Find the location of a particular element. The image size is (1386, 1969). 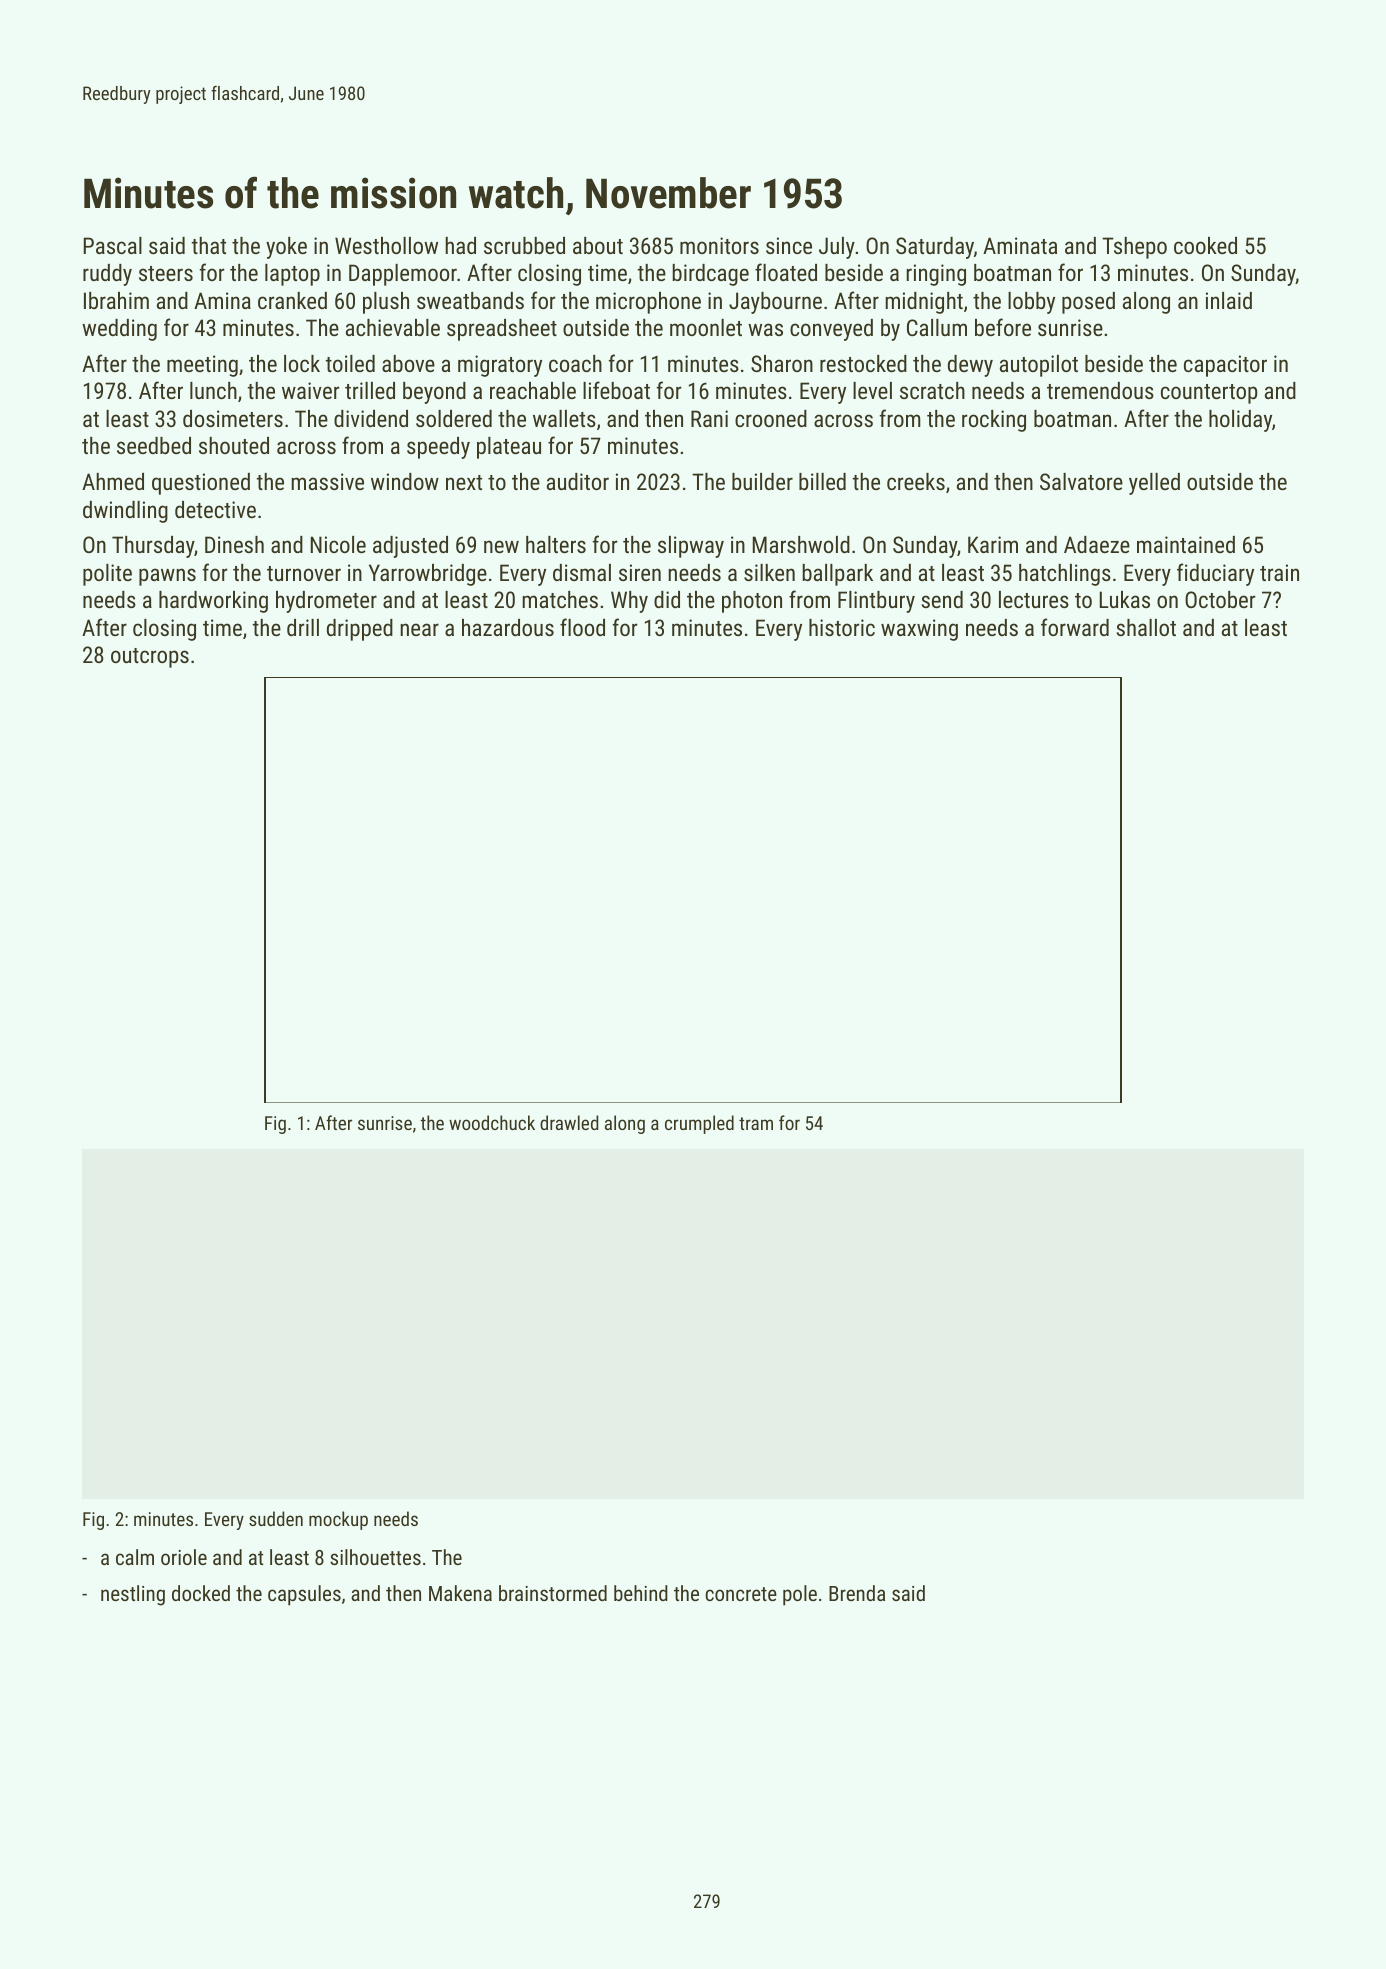

drawled is located at coordinates (569, 1122).
